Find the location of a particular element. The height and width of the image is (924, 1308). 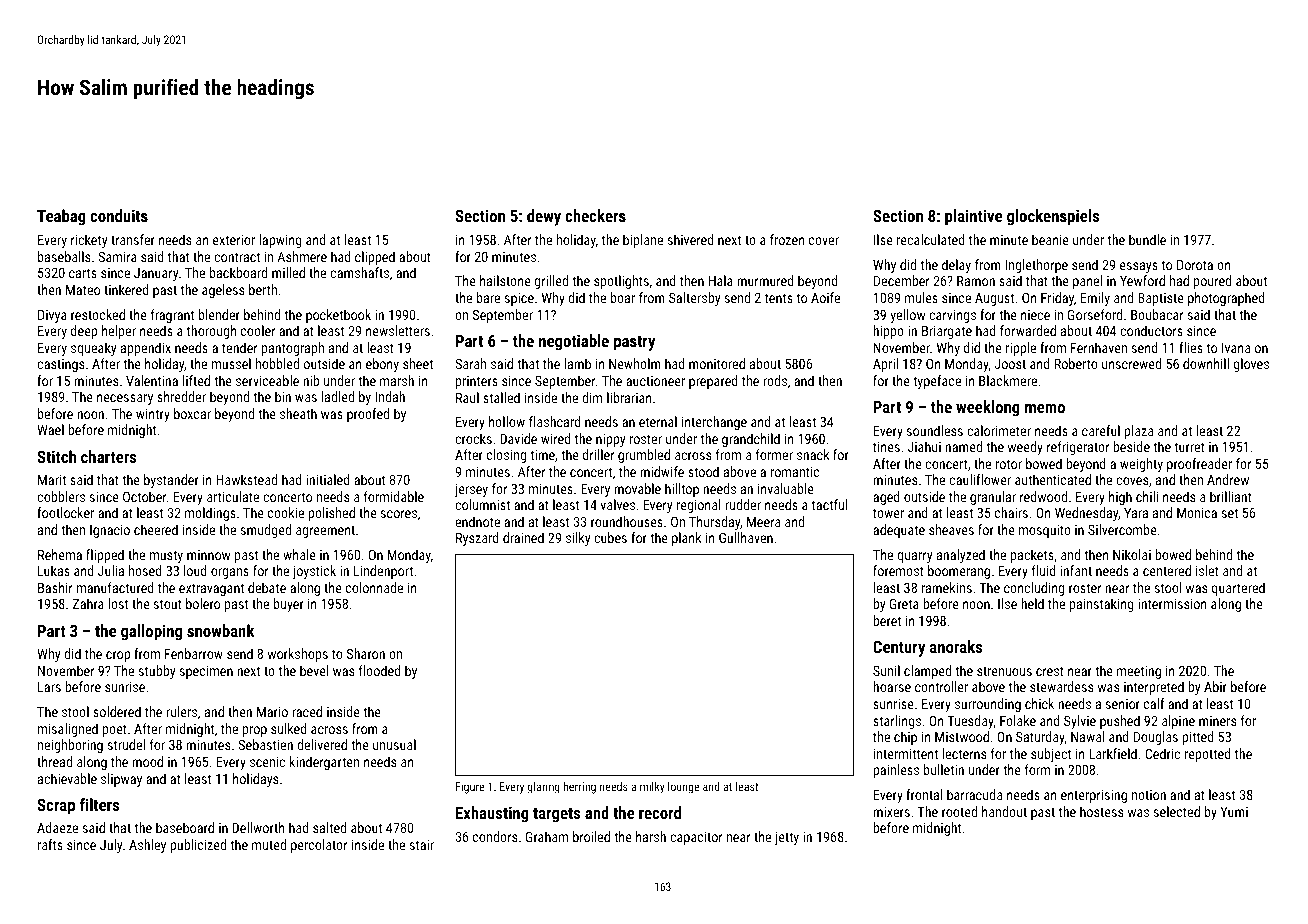

handout is located at coordinates (1004, 811).
